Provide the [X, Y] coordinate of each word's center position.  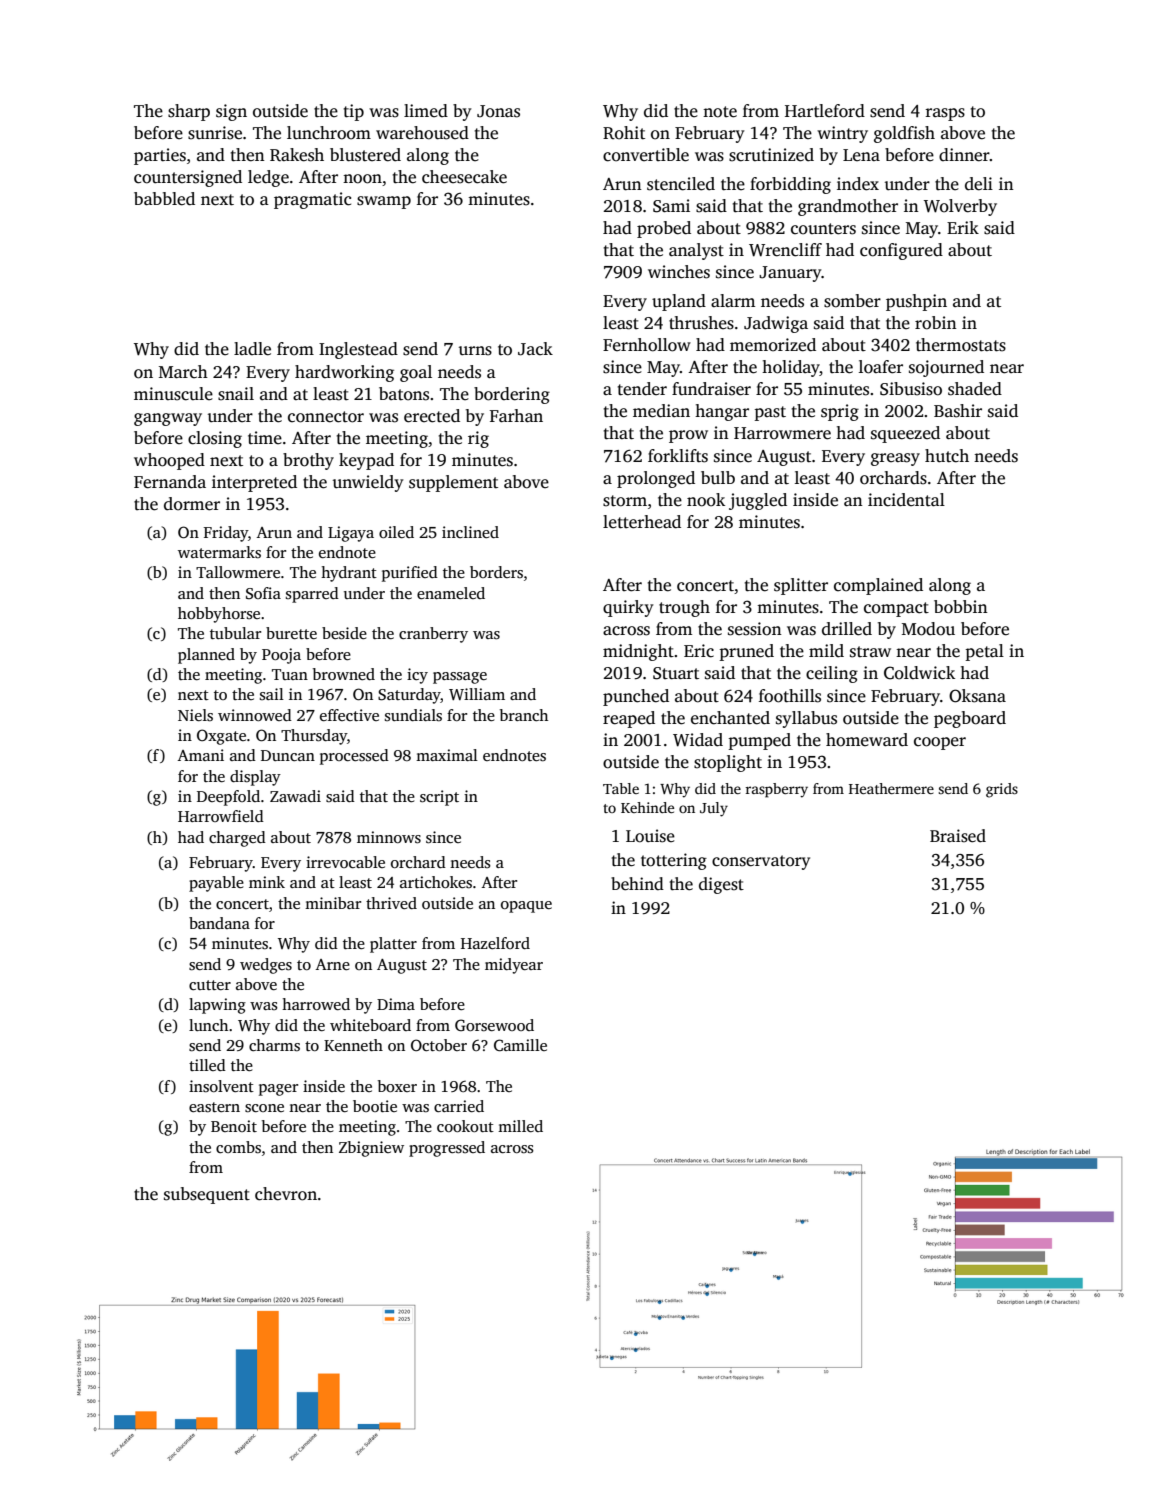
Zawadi [295, 796]
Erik [963, 227]
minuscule [173, 394]
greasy [895, 459]
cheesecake [464, 177]
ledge [268, 178]
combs [238, 1147]
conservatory [761, 862]
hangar [722, 412]
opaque [526, 907]
